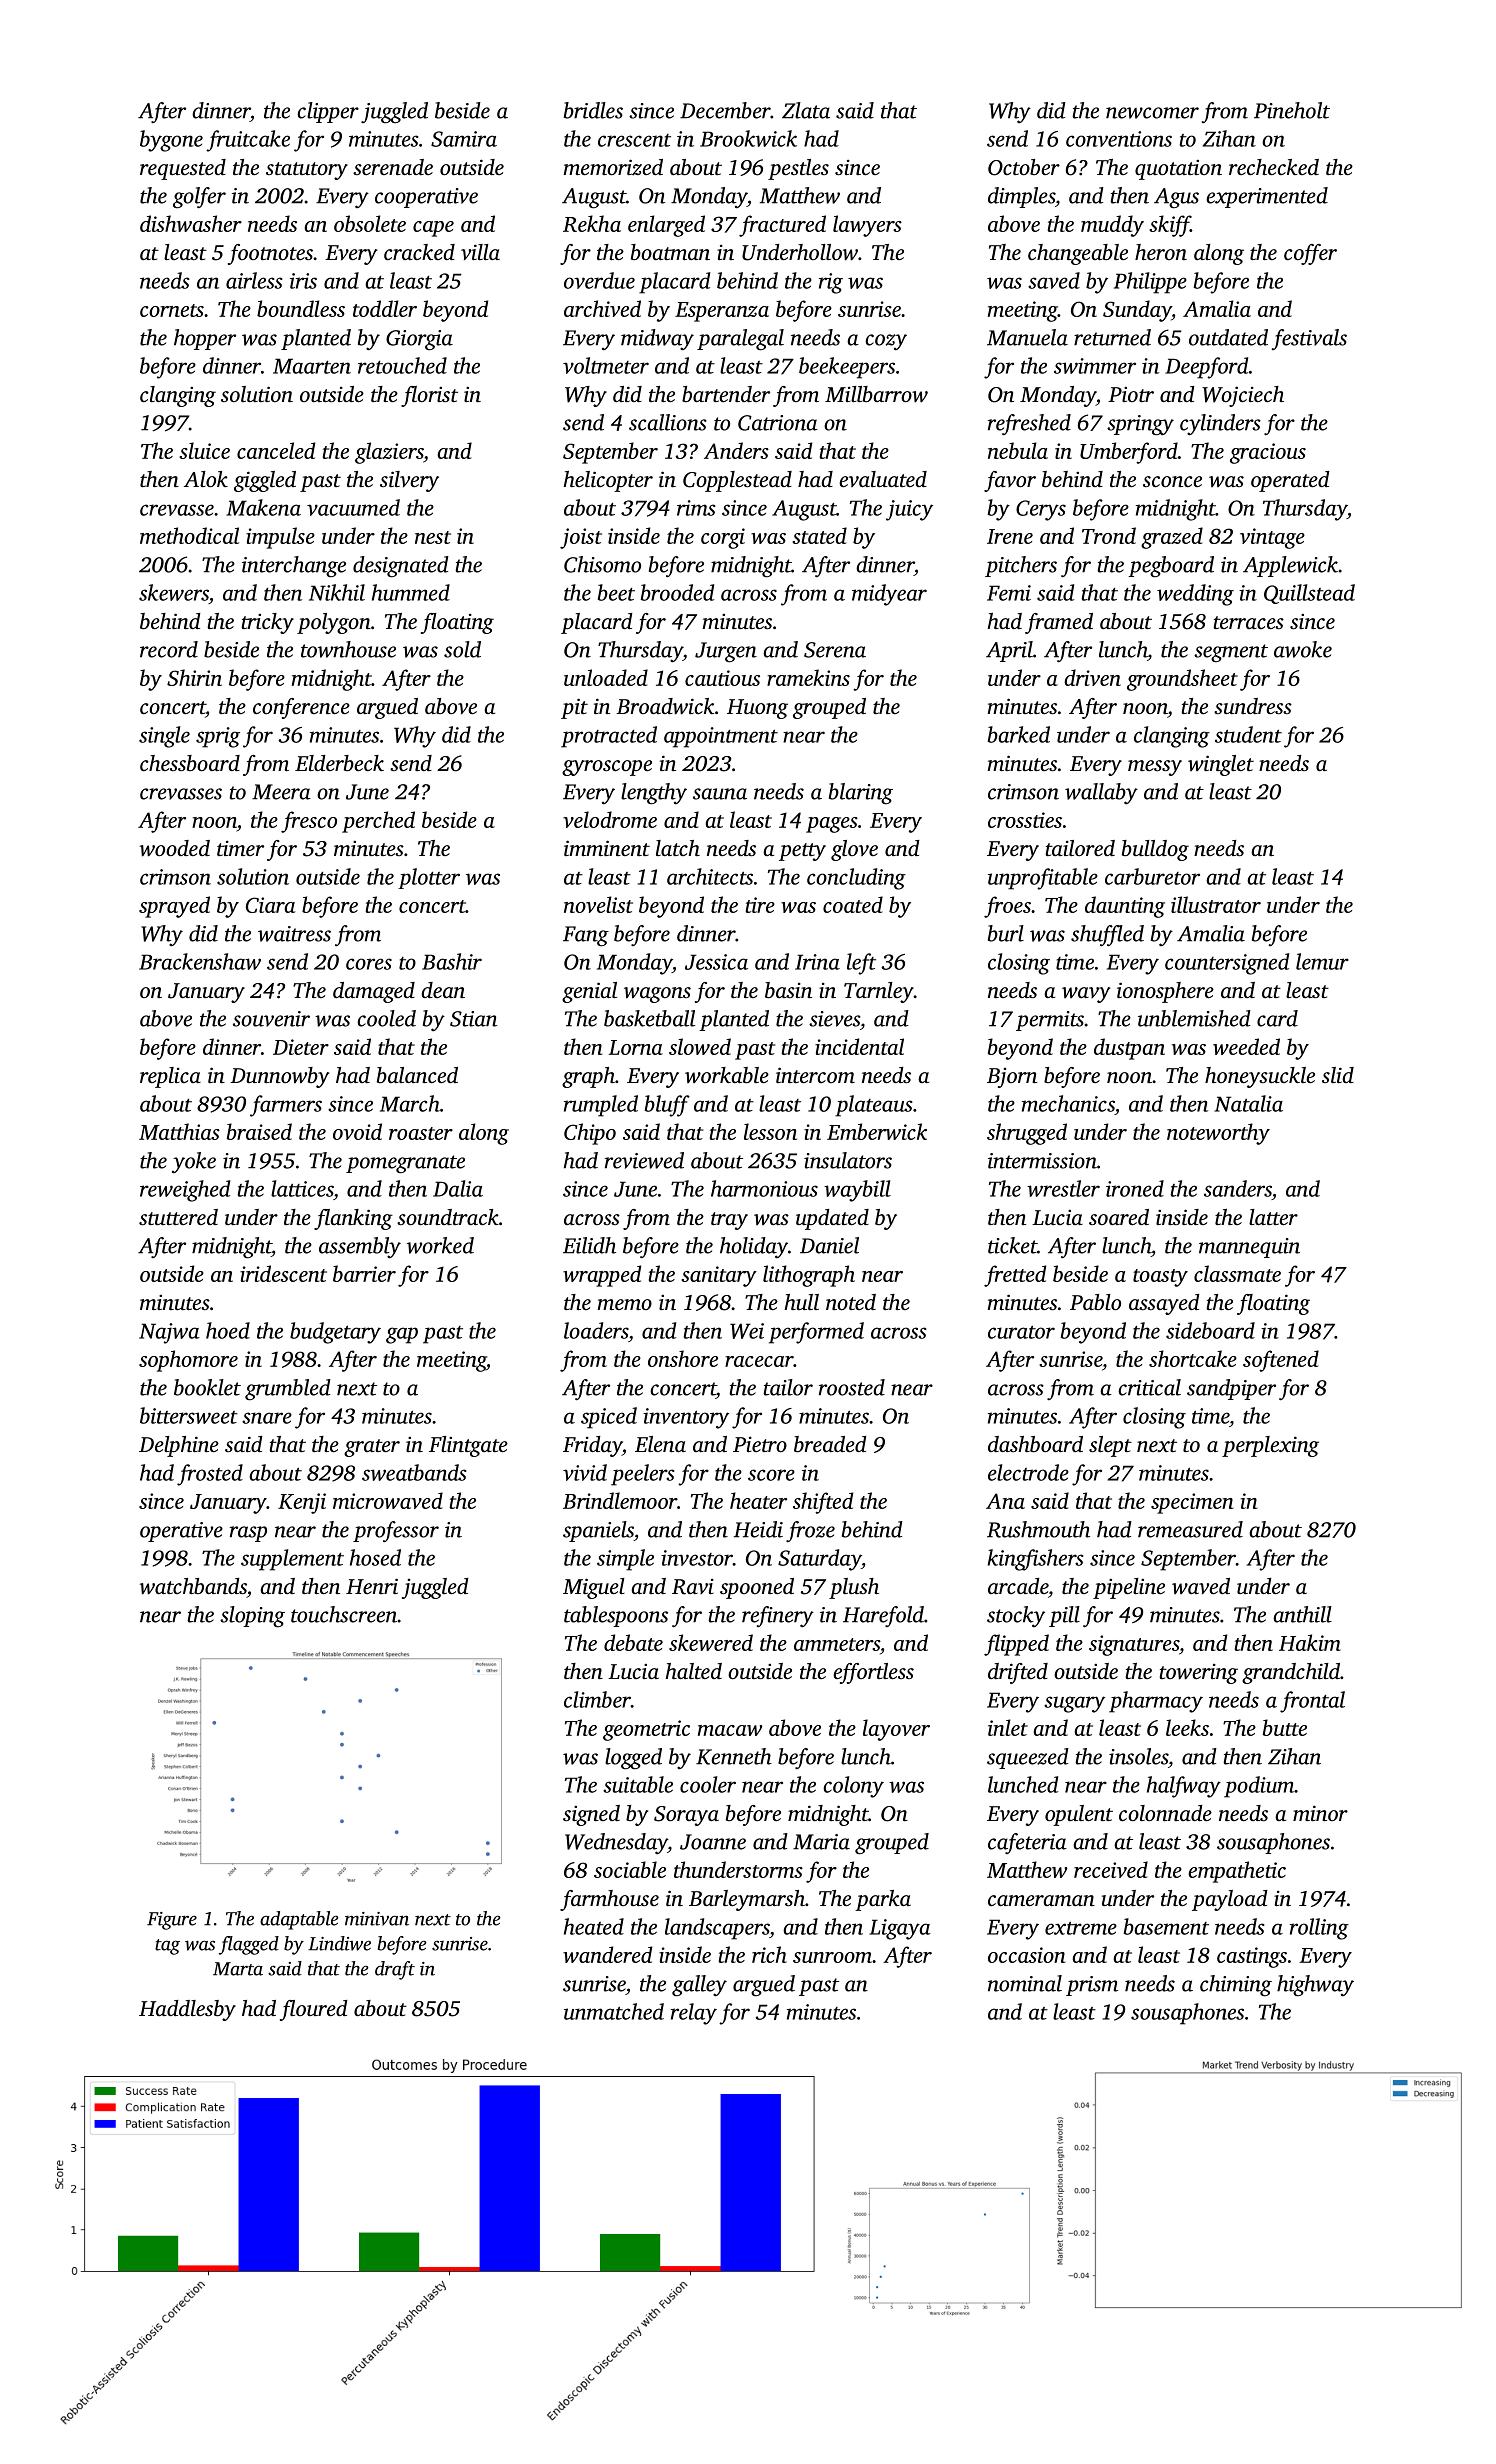 The width and height of the screenshot is (1496, 2464). What do you see at coordinates (593, 110) in the screenshot?
I see `bridles` at bounding box center [593, 110].
